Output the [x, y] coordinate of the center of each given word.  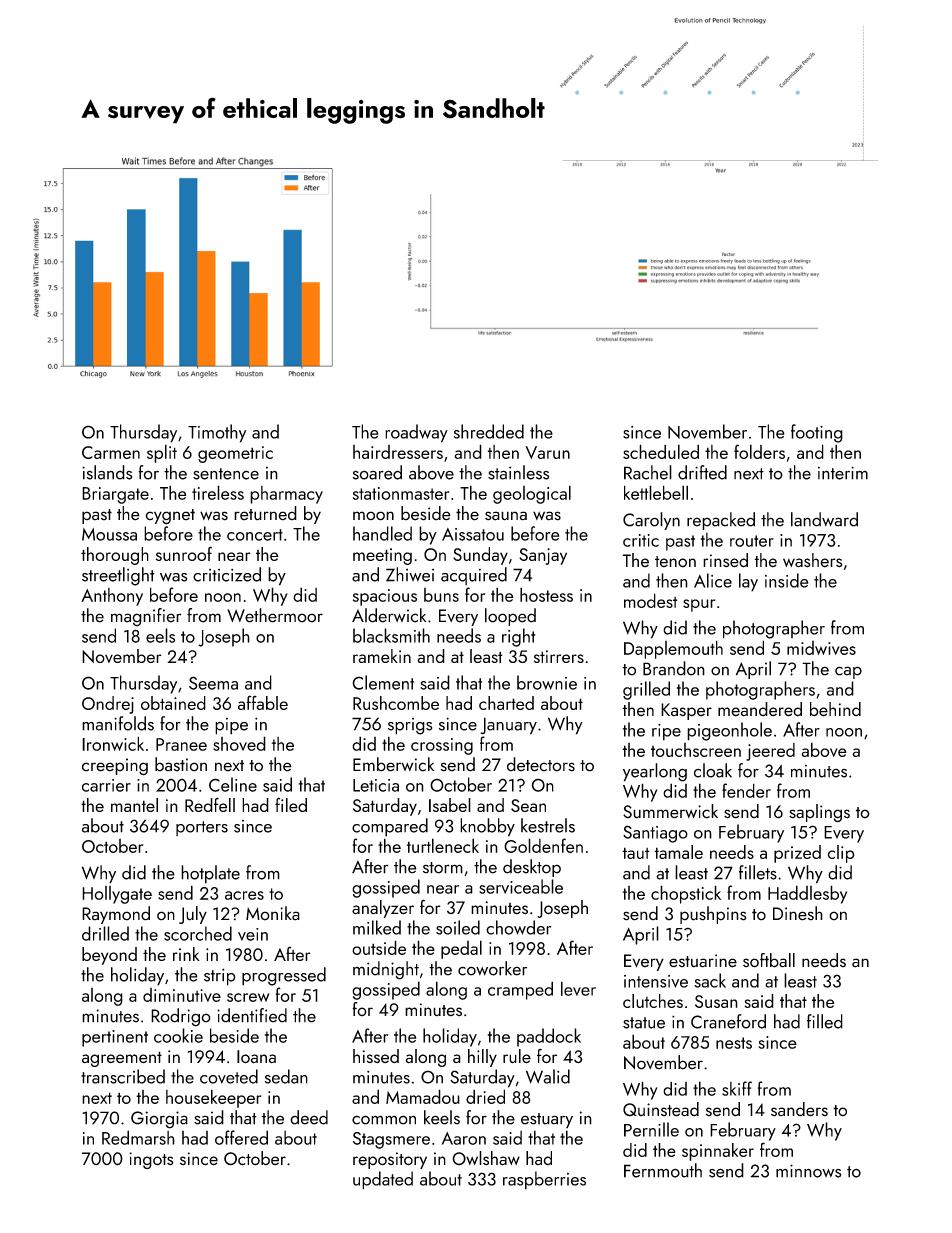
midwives [821, 648]
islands [107, 472]
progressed [284, 976]
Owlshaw [486, 1158]
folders [759, 451]
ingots [151, 1160]
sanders [799, 1109]
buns [441, 595]
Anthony [112, 597]
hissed [376, 1056]
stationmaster [401, 493]
